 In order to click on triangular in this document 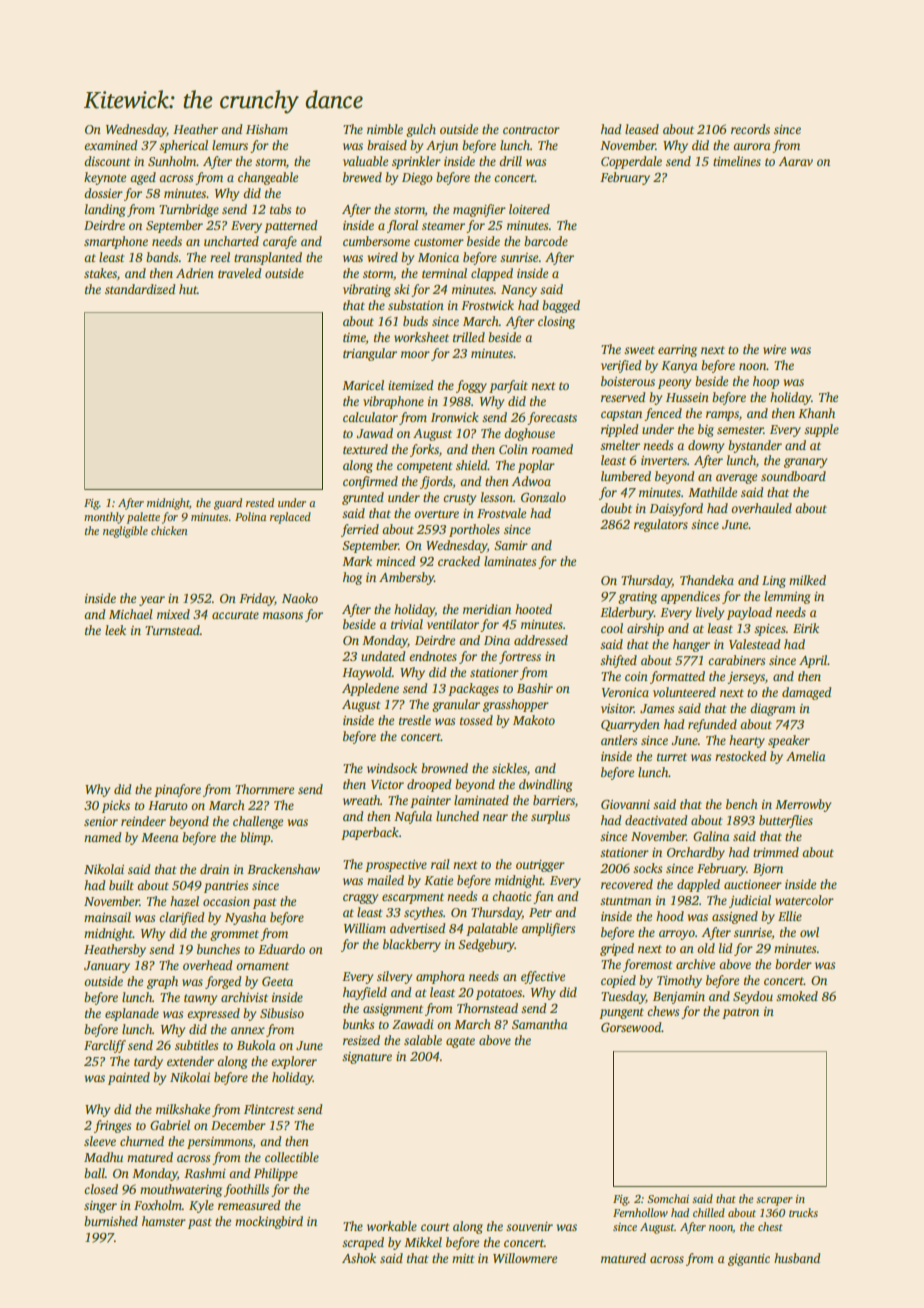, I will do `click(370, 354)`.
